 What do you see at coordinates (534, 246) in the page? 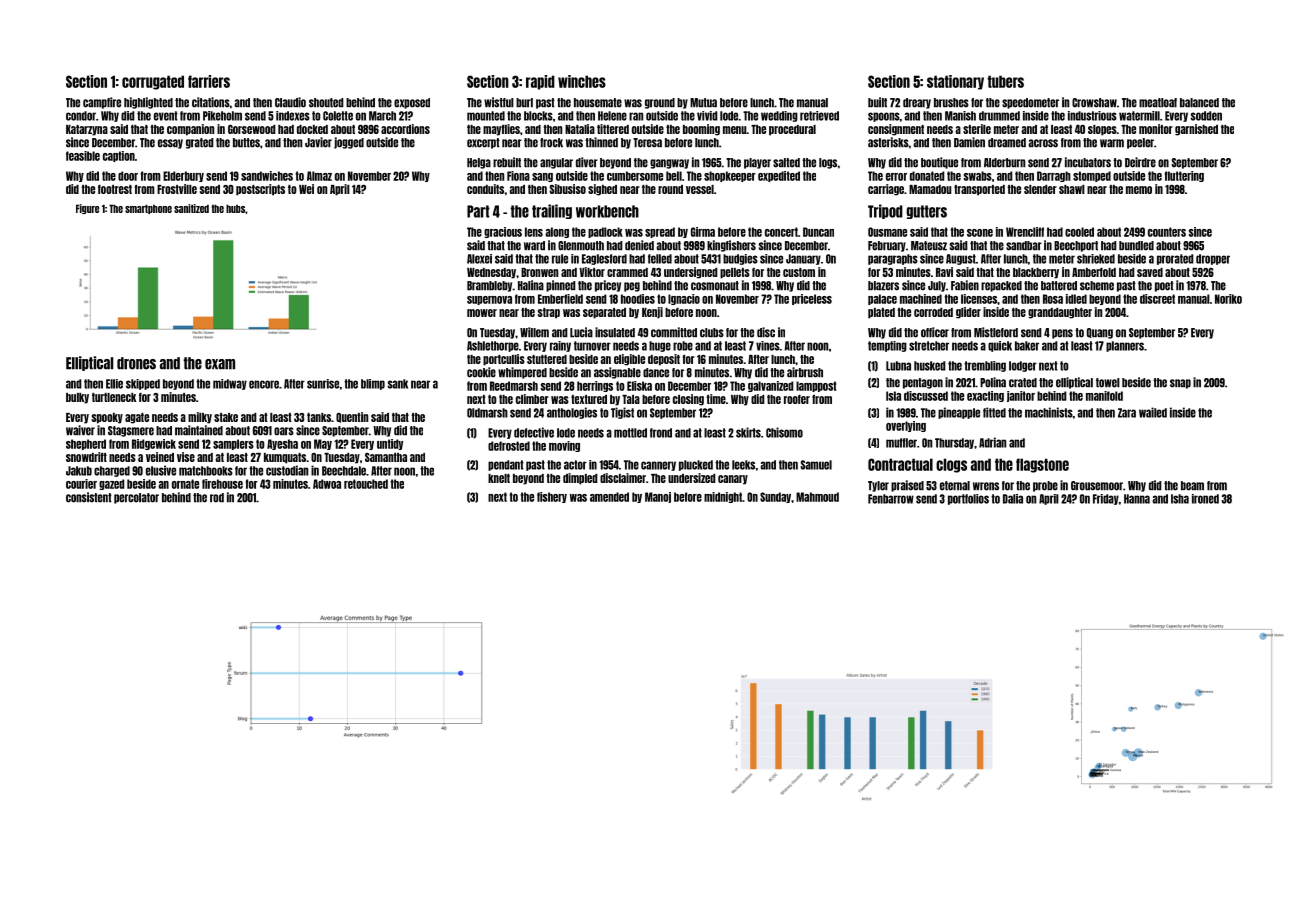
I see `ward` at bounding box center [534, 246].
